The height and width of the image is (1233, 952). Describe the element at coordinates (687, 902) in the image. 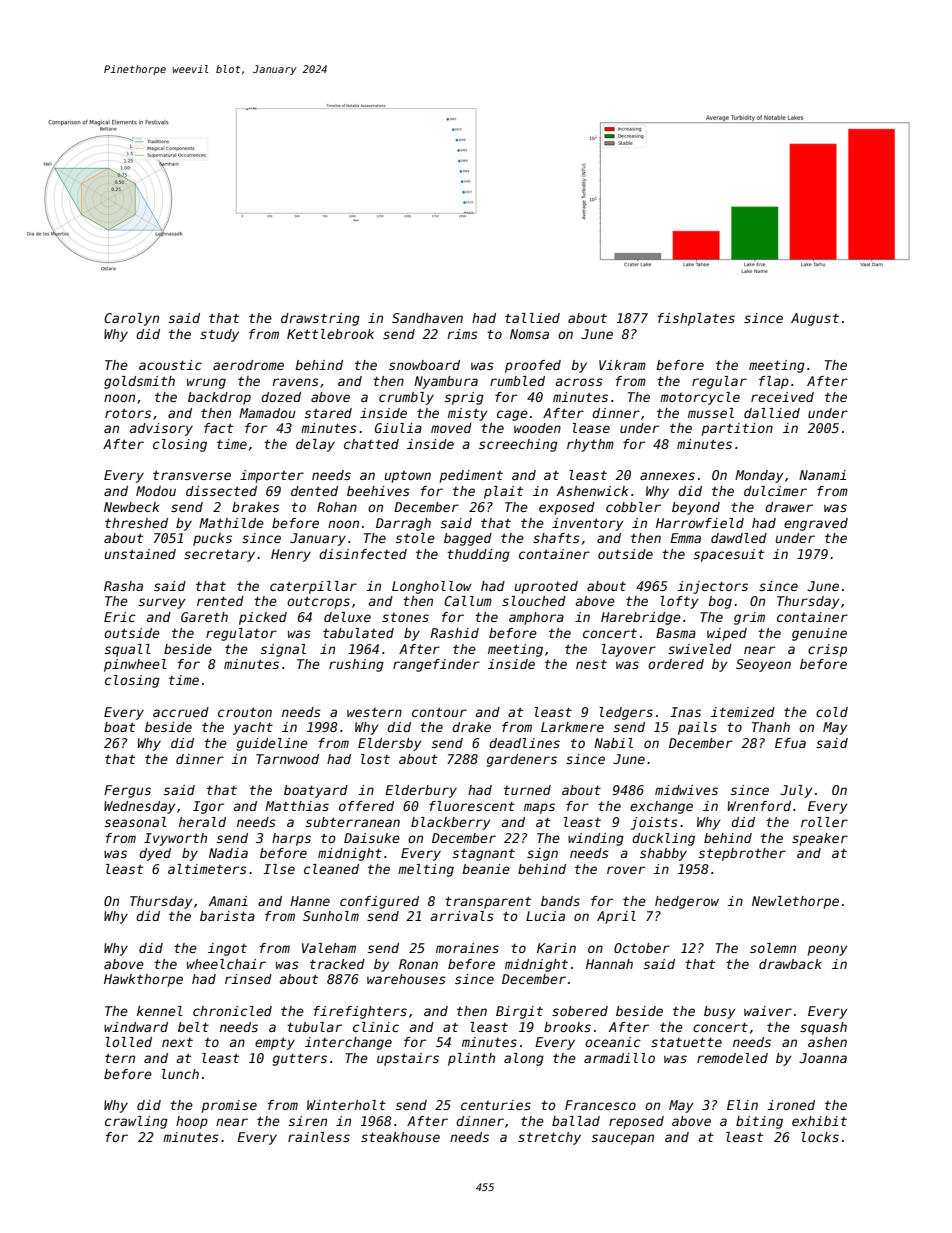

I see `hedgerow` at that location.
